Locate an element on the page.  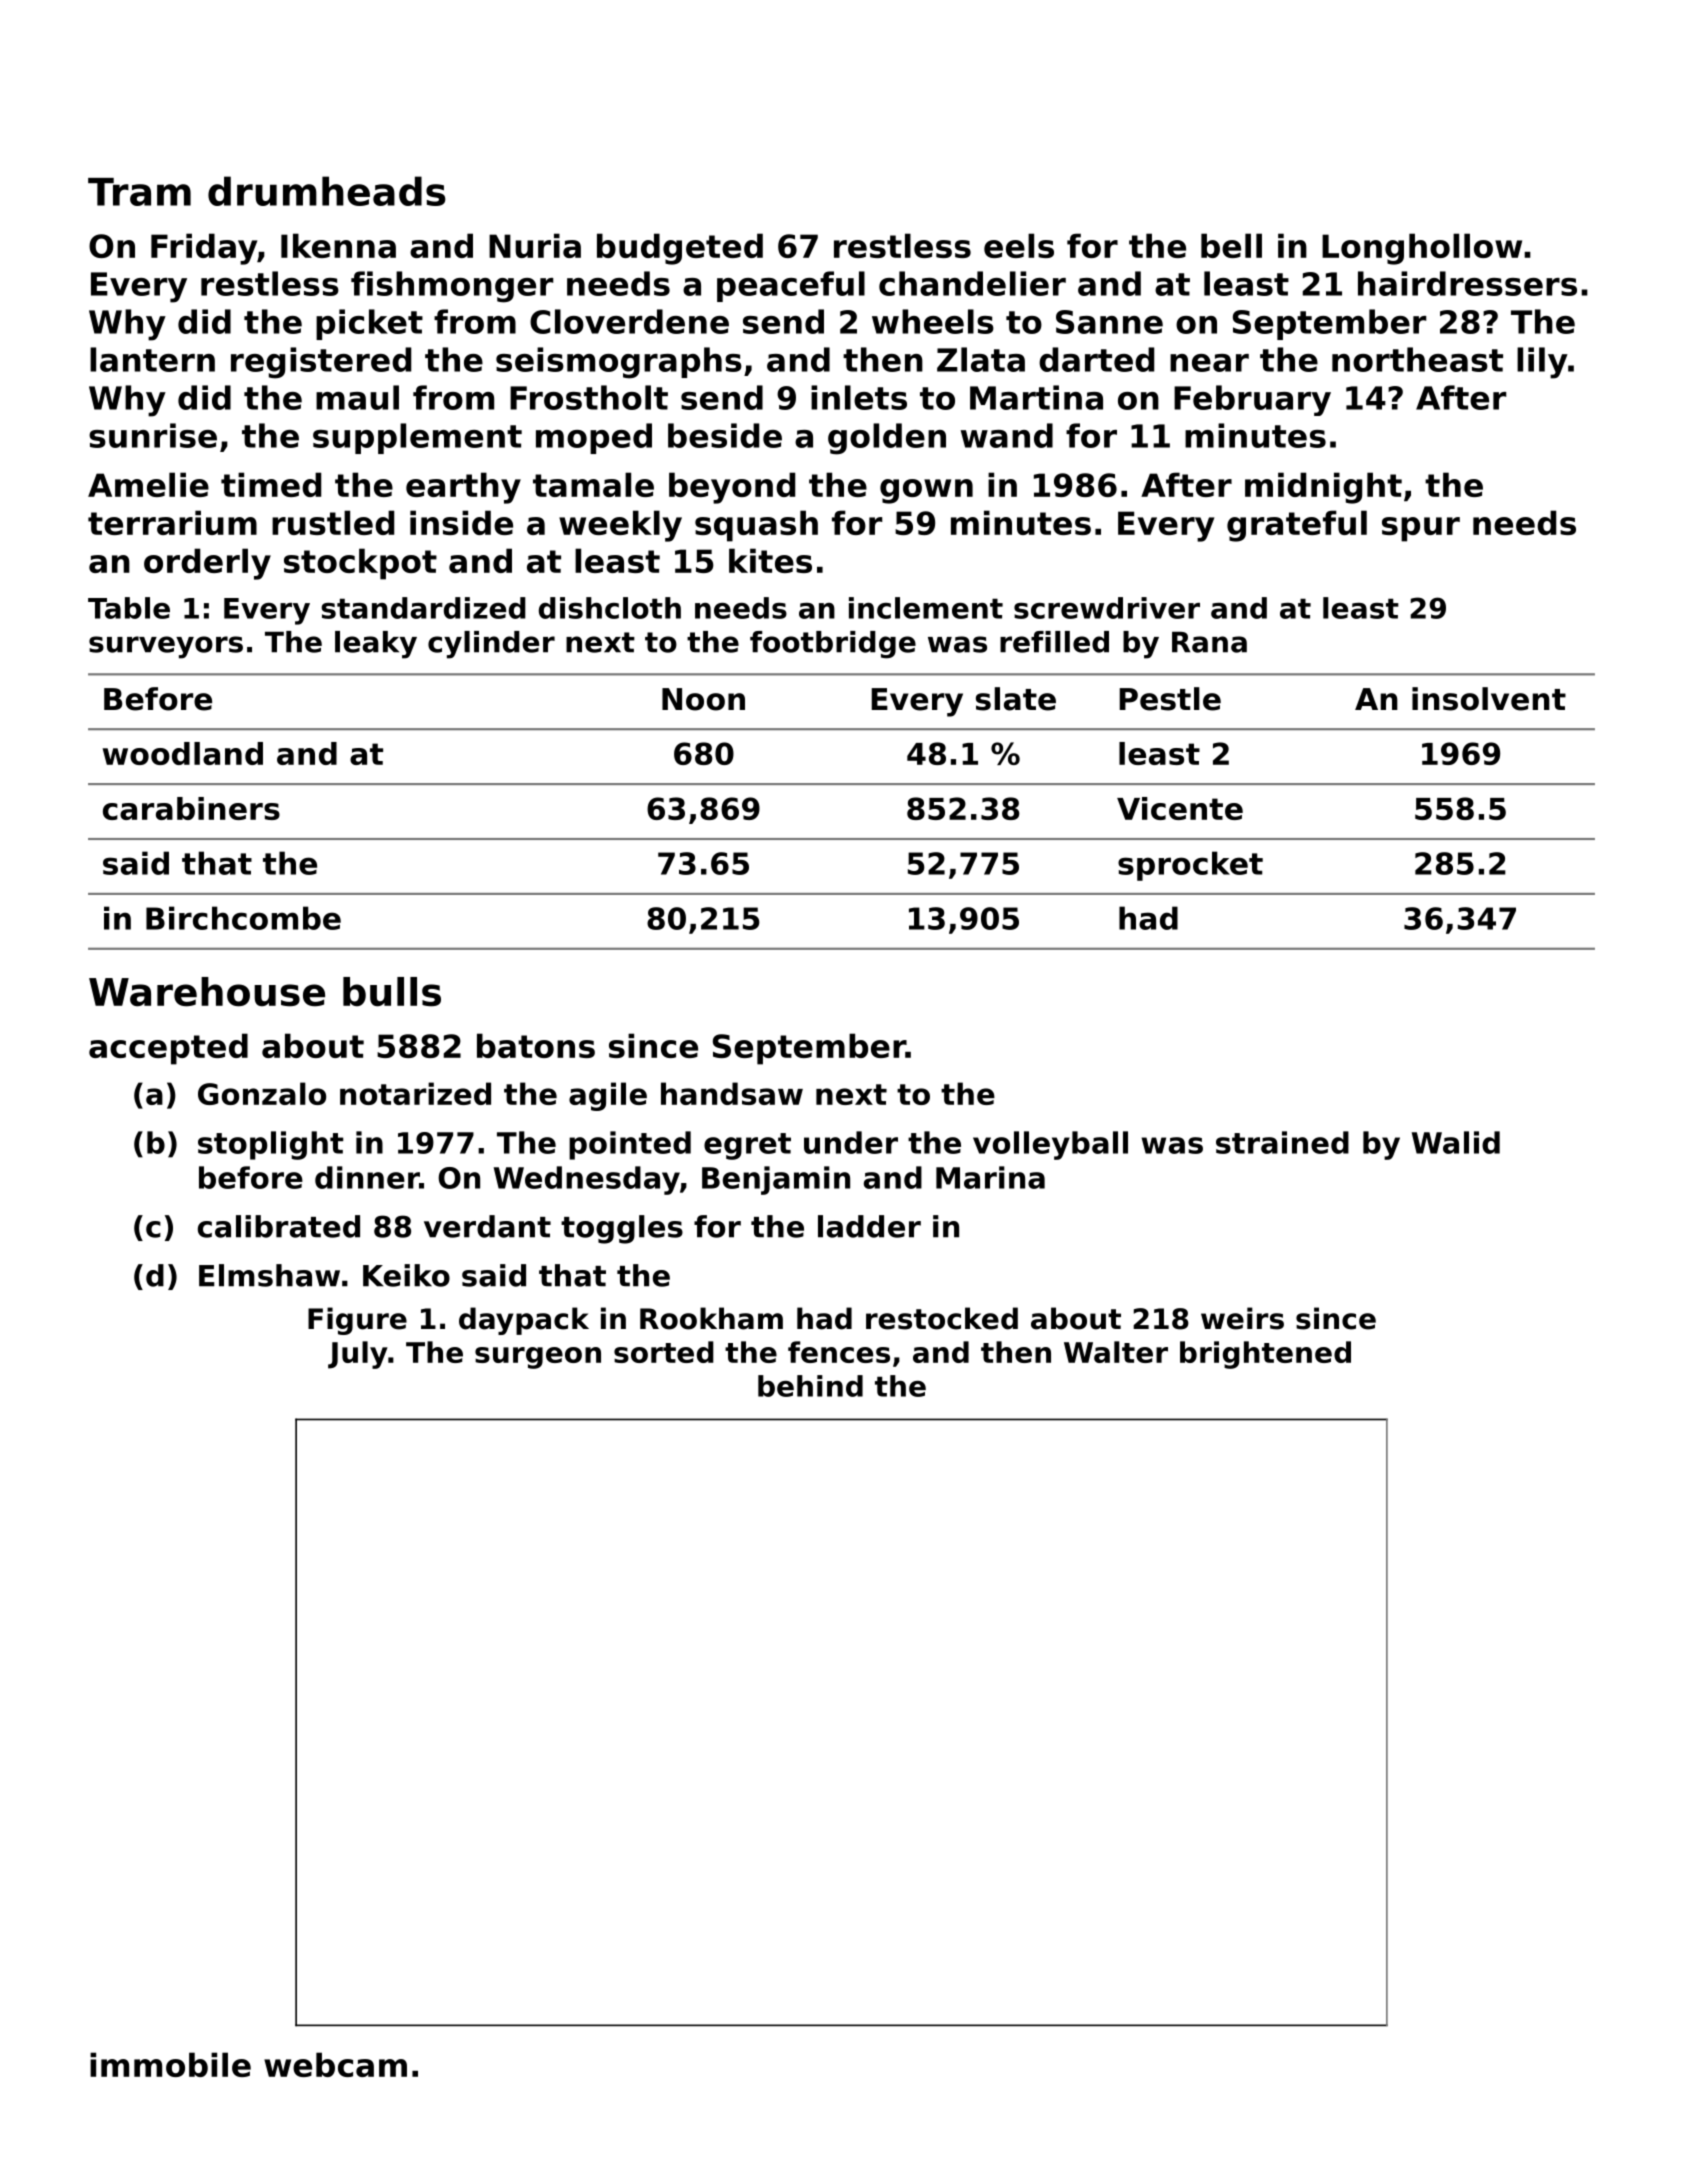
handsaw is located at coordinates (732, 1093).
